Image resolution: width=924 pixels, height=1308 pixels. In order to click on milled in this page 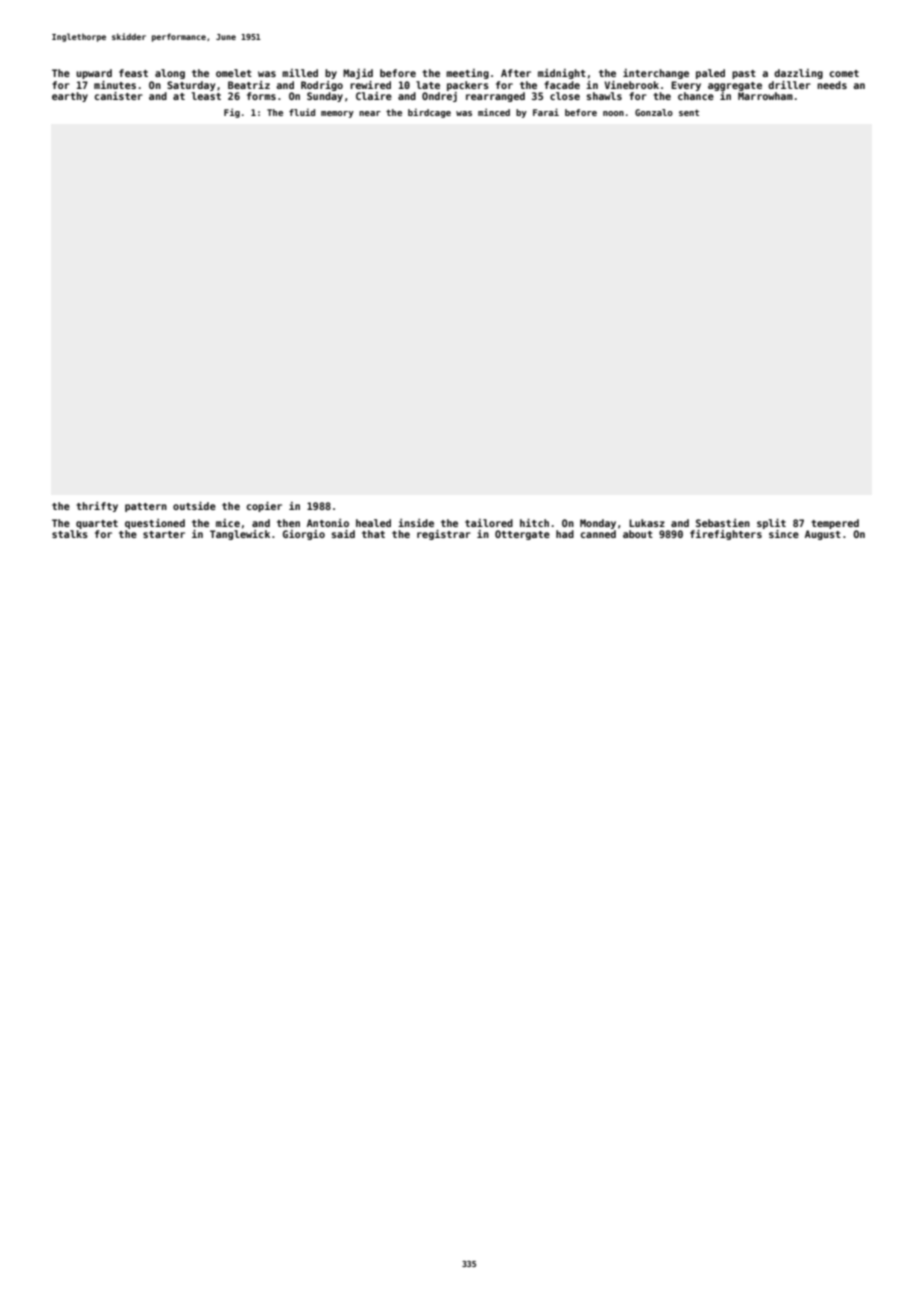, I will do `click(300, 73)`.
